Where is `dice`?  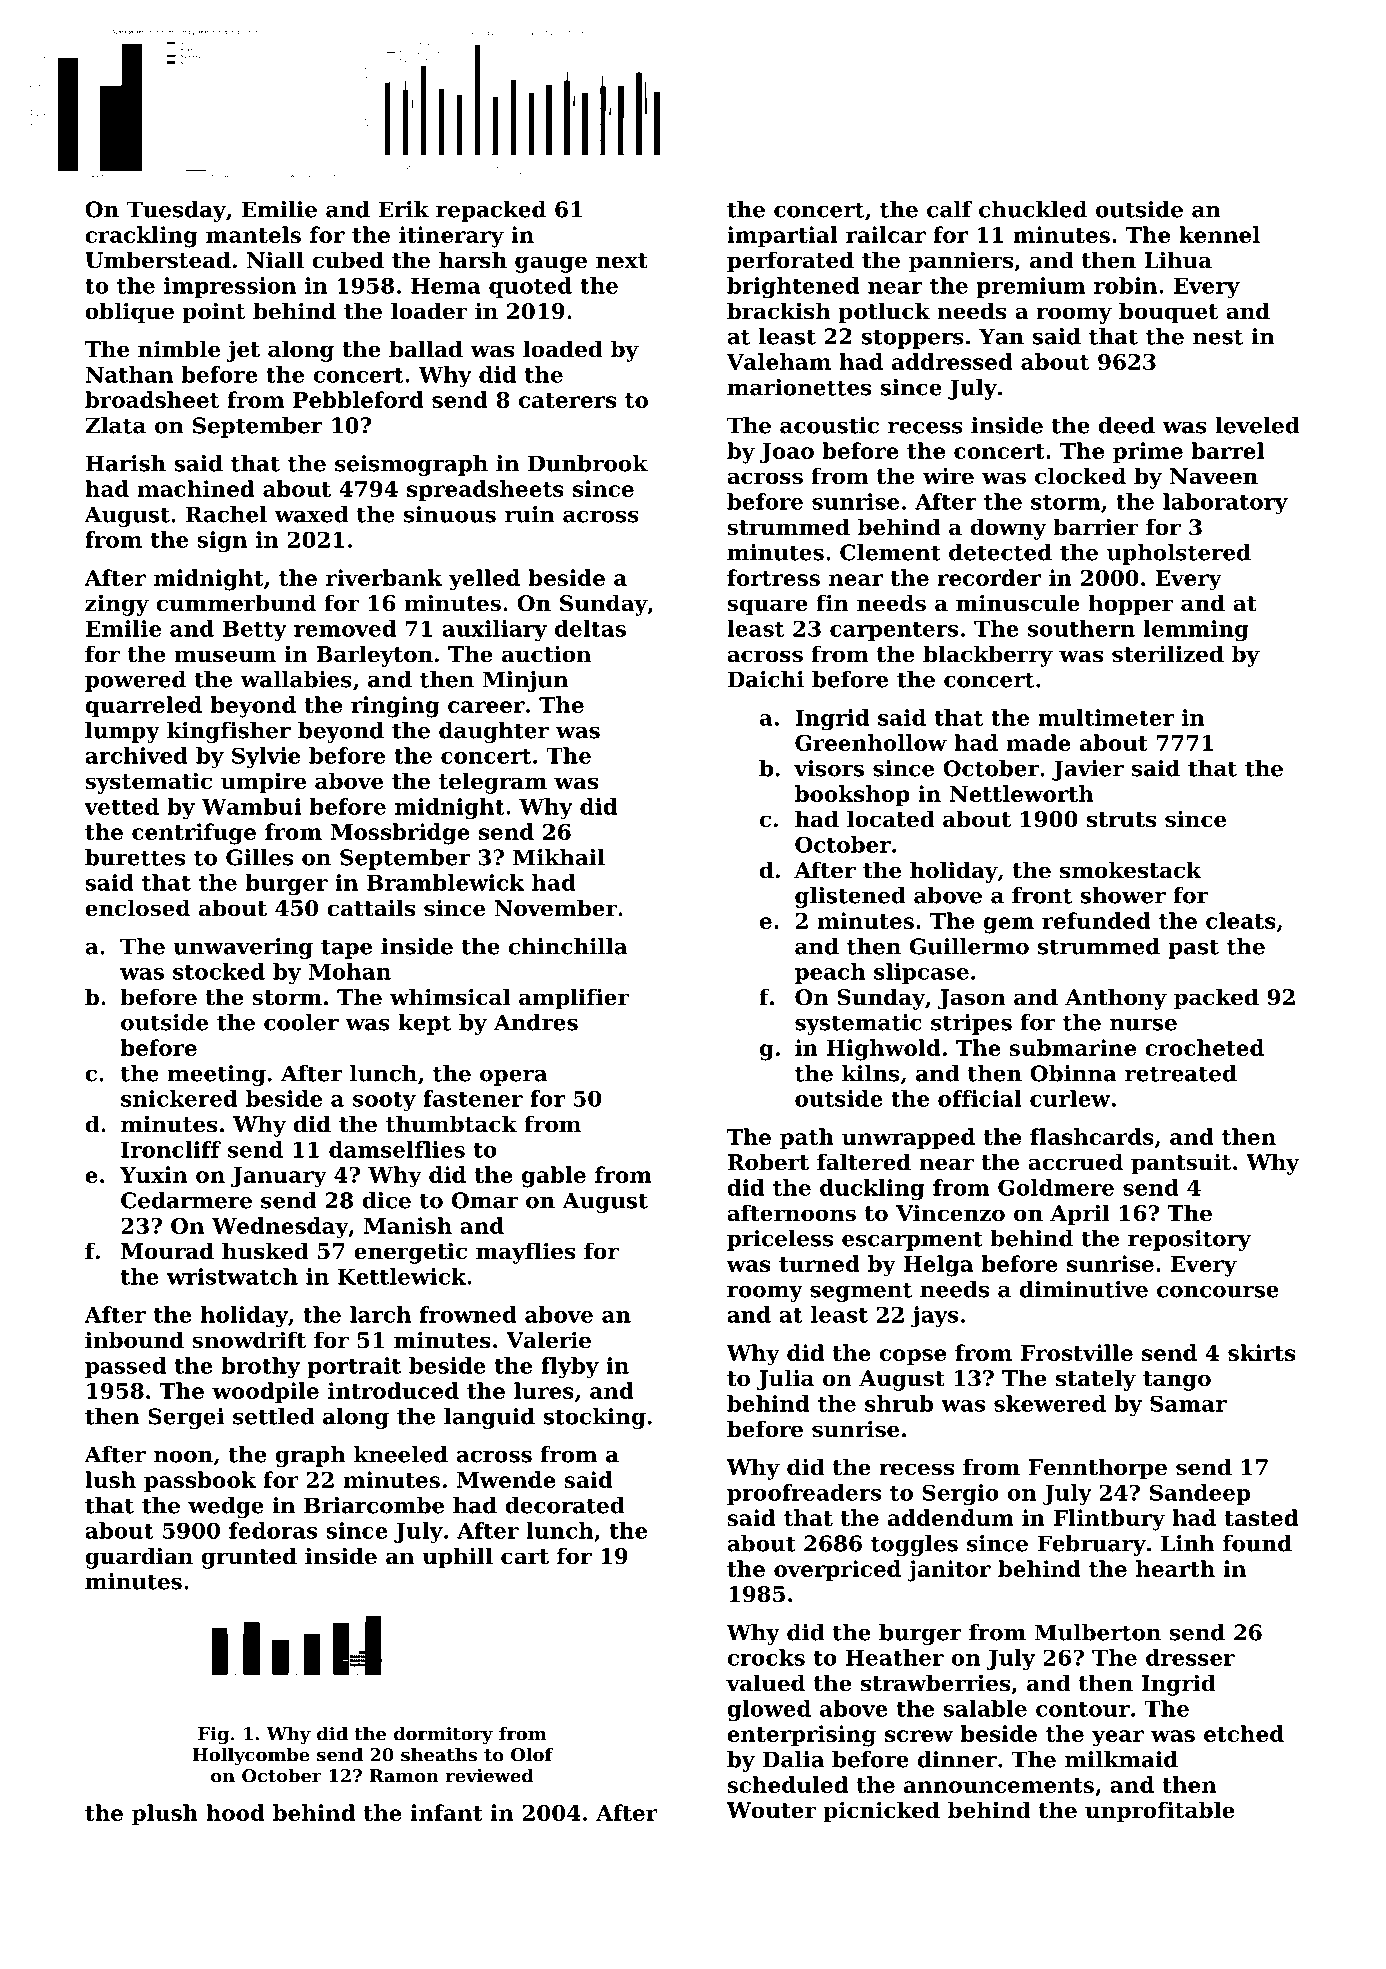 dice is located at coordinates (386, 1200).
